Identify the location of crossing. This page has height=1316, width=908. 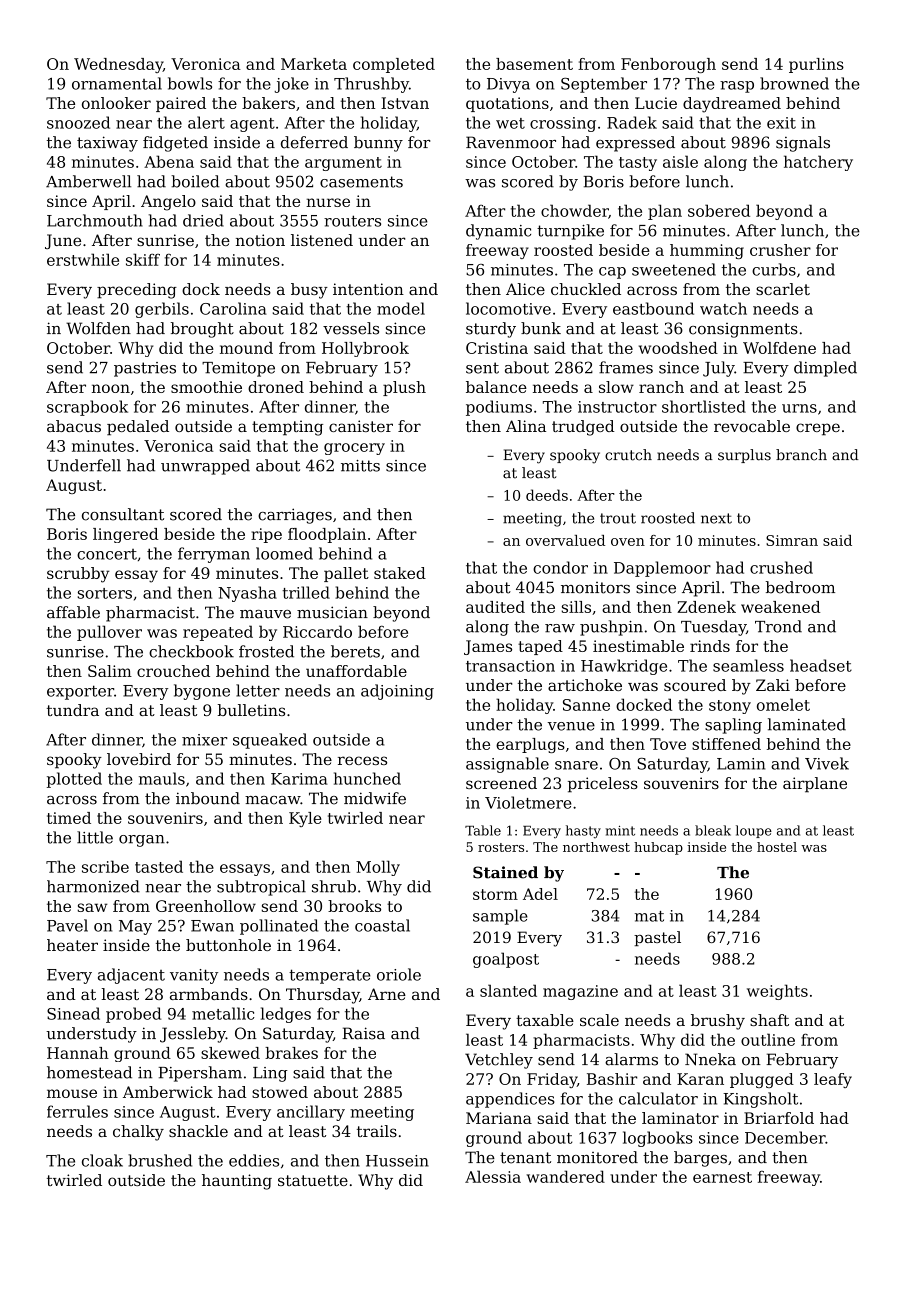
(563, 124).
